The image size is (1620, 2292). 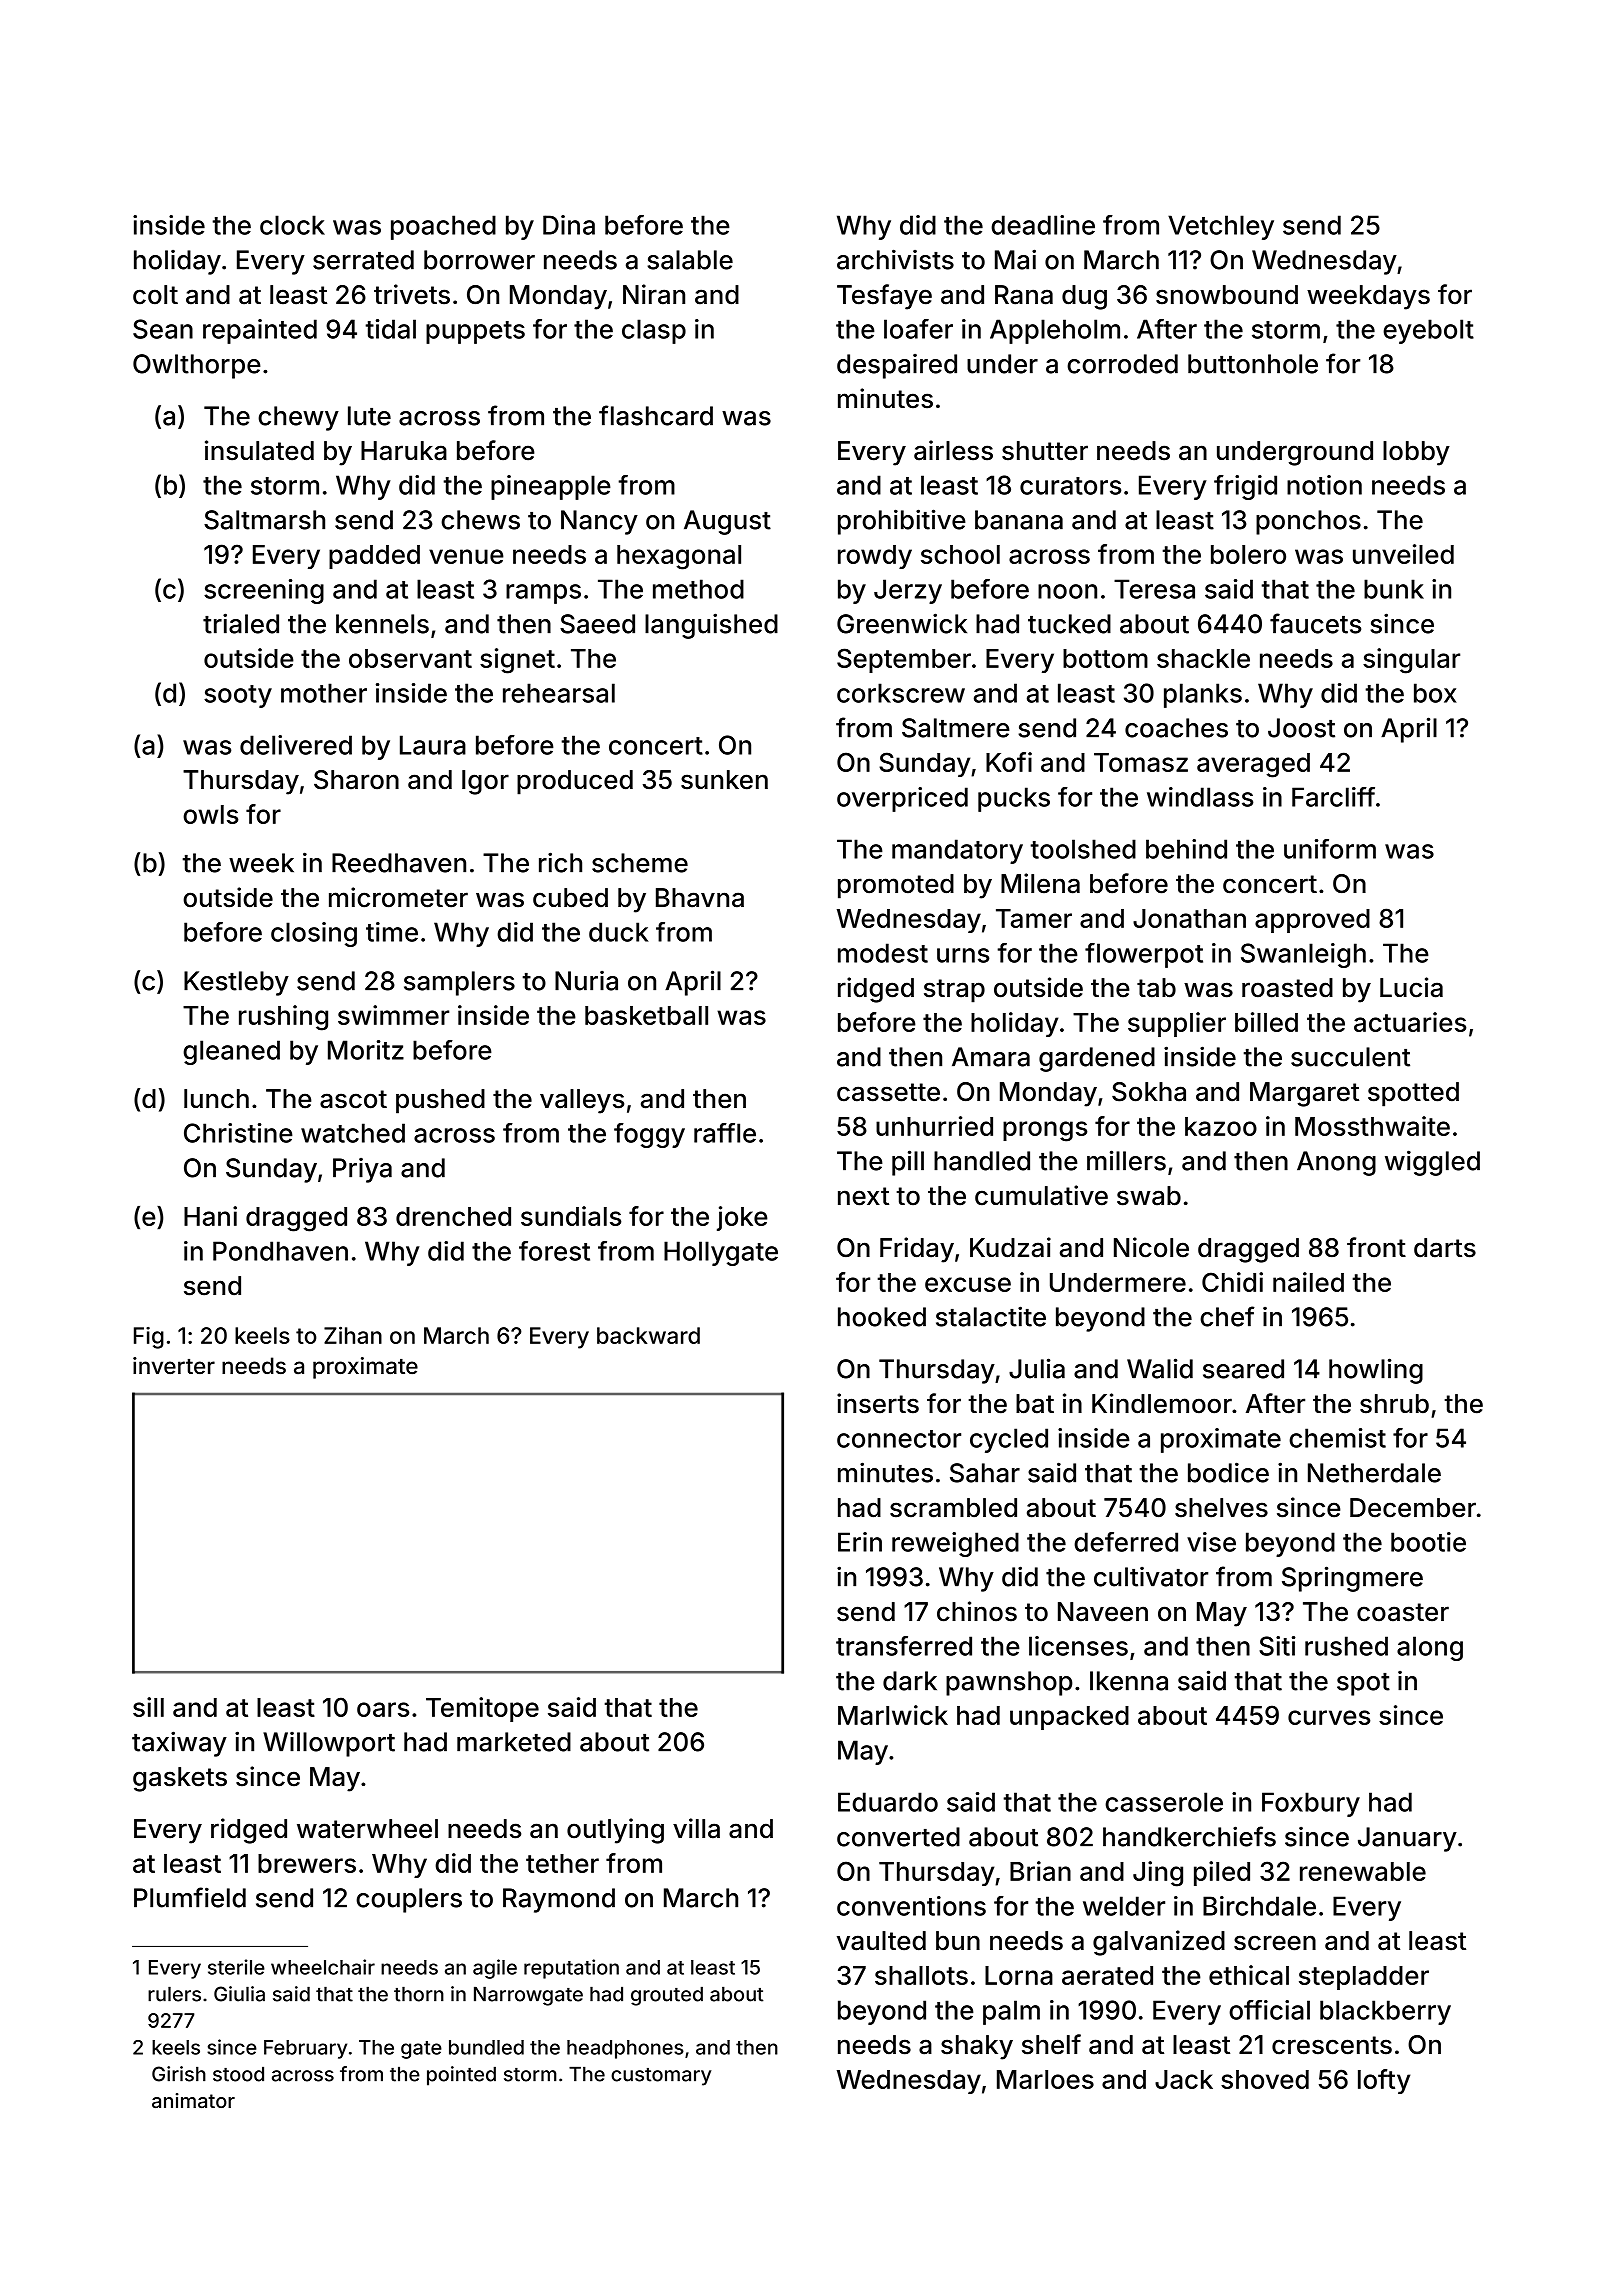 I want to click on Ikenna, so click(x=1129, y=1681).
